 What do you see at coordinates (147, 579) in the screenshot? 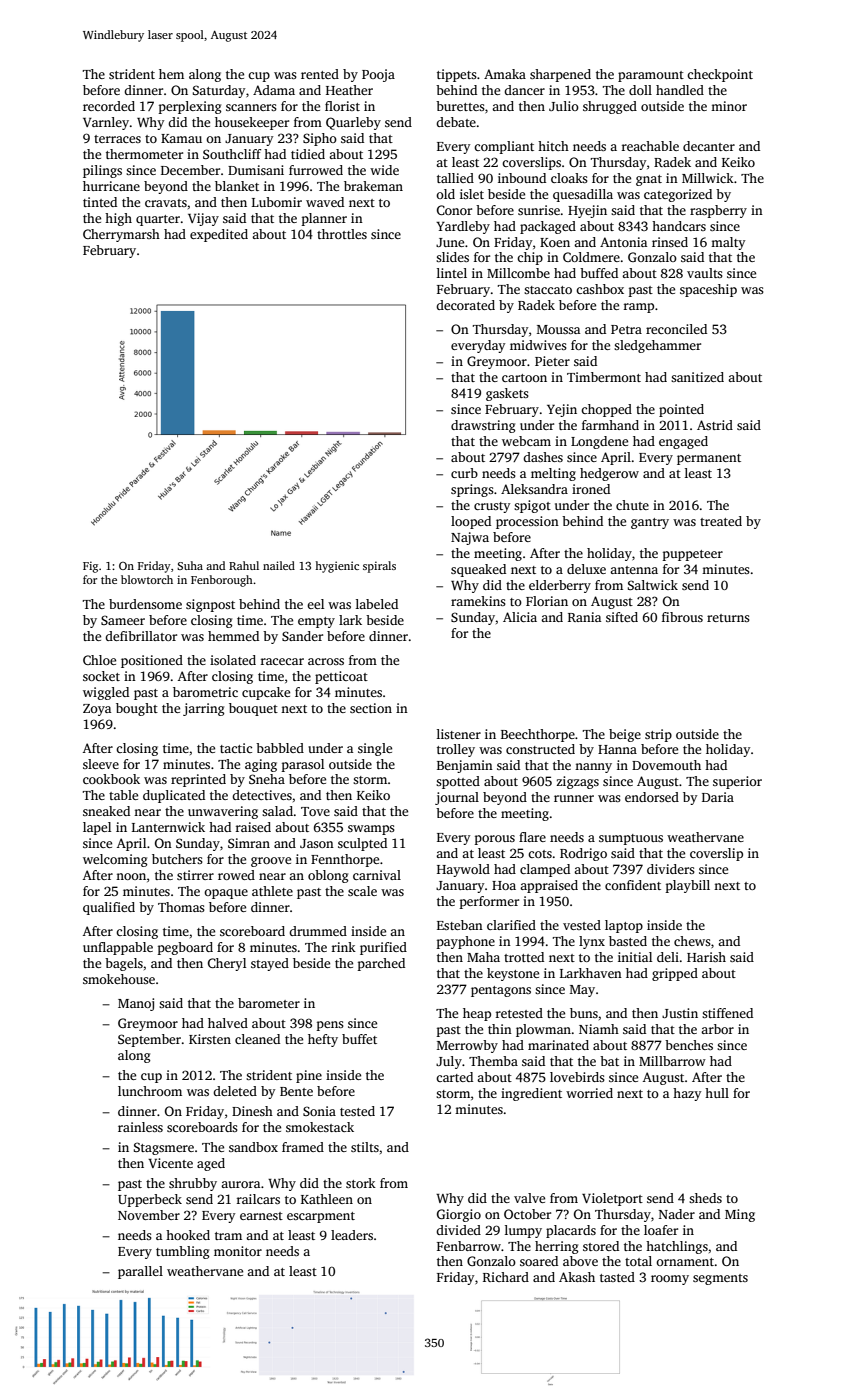
I see `blowtorch` at bounding box center [147, 579].
